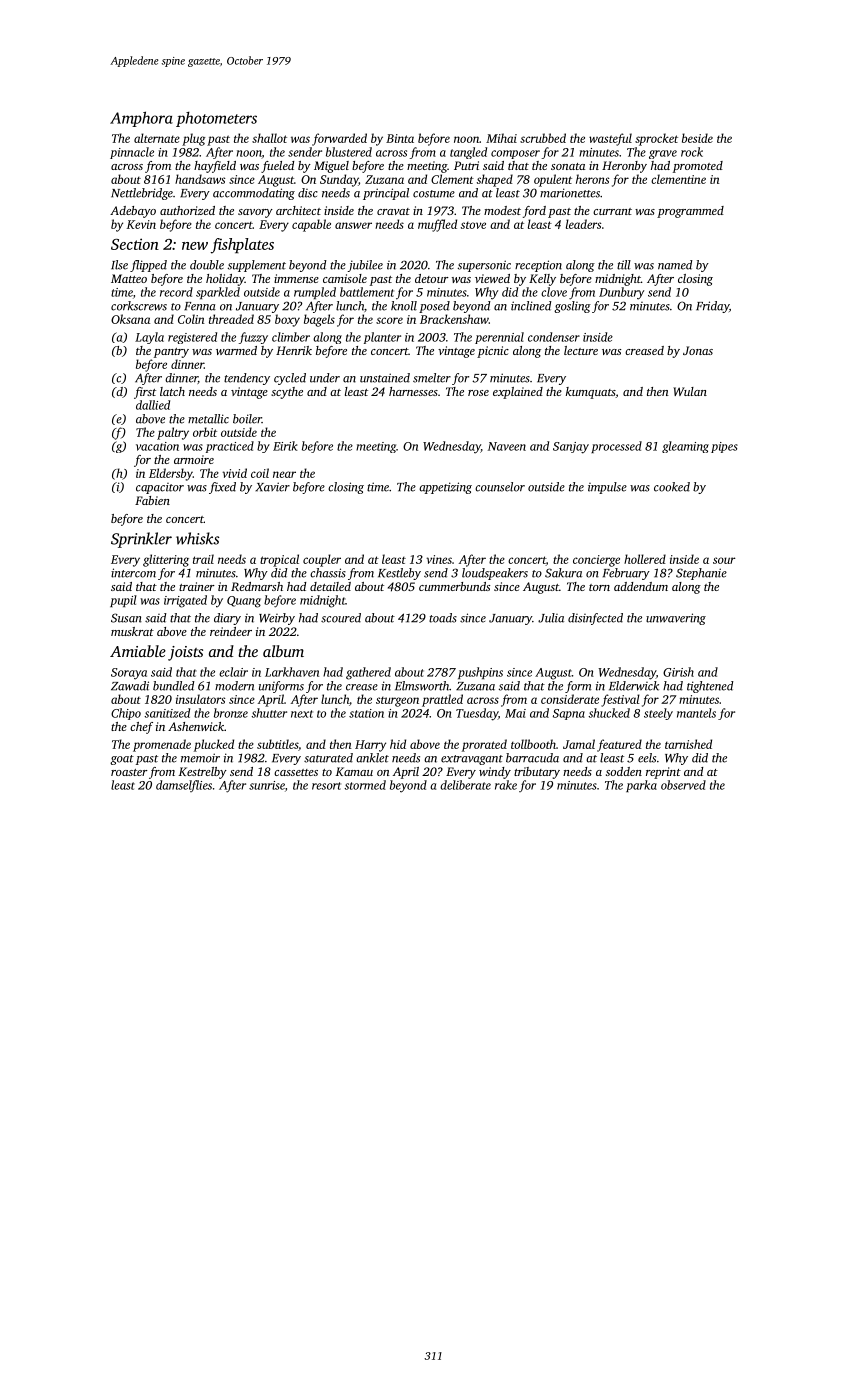 Image resolution: width=849 pixels, height=1400 pixels. Describe the element at coordinates (515, 713) in the document. I see `Mai` at that location.
